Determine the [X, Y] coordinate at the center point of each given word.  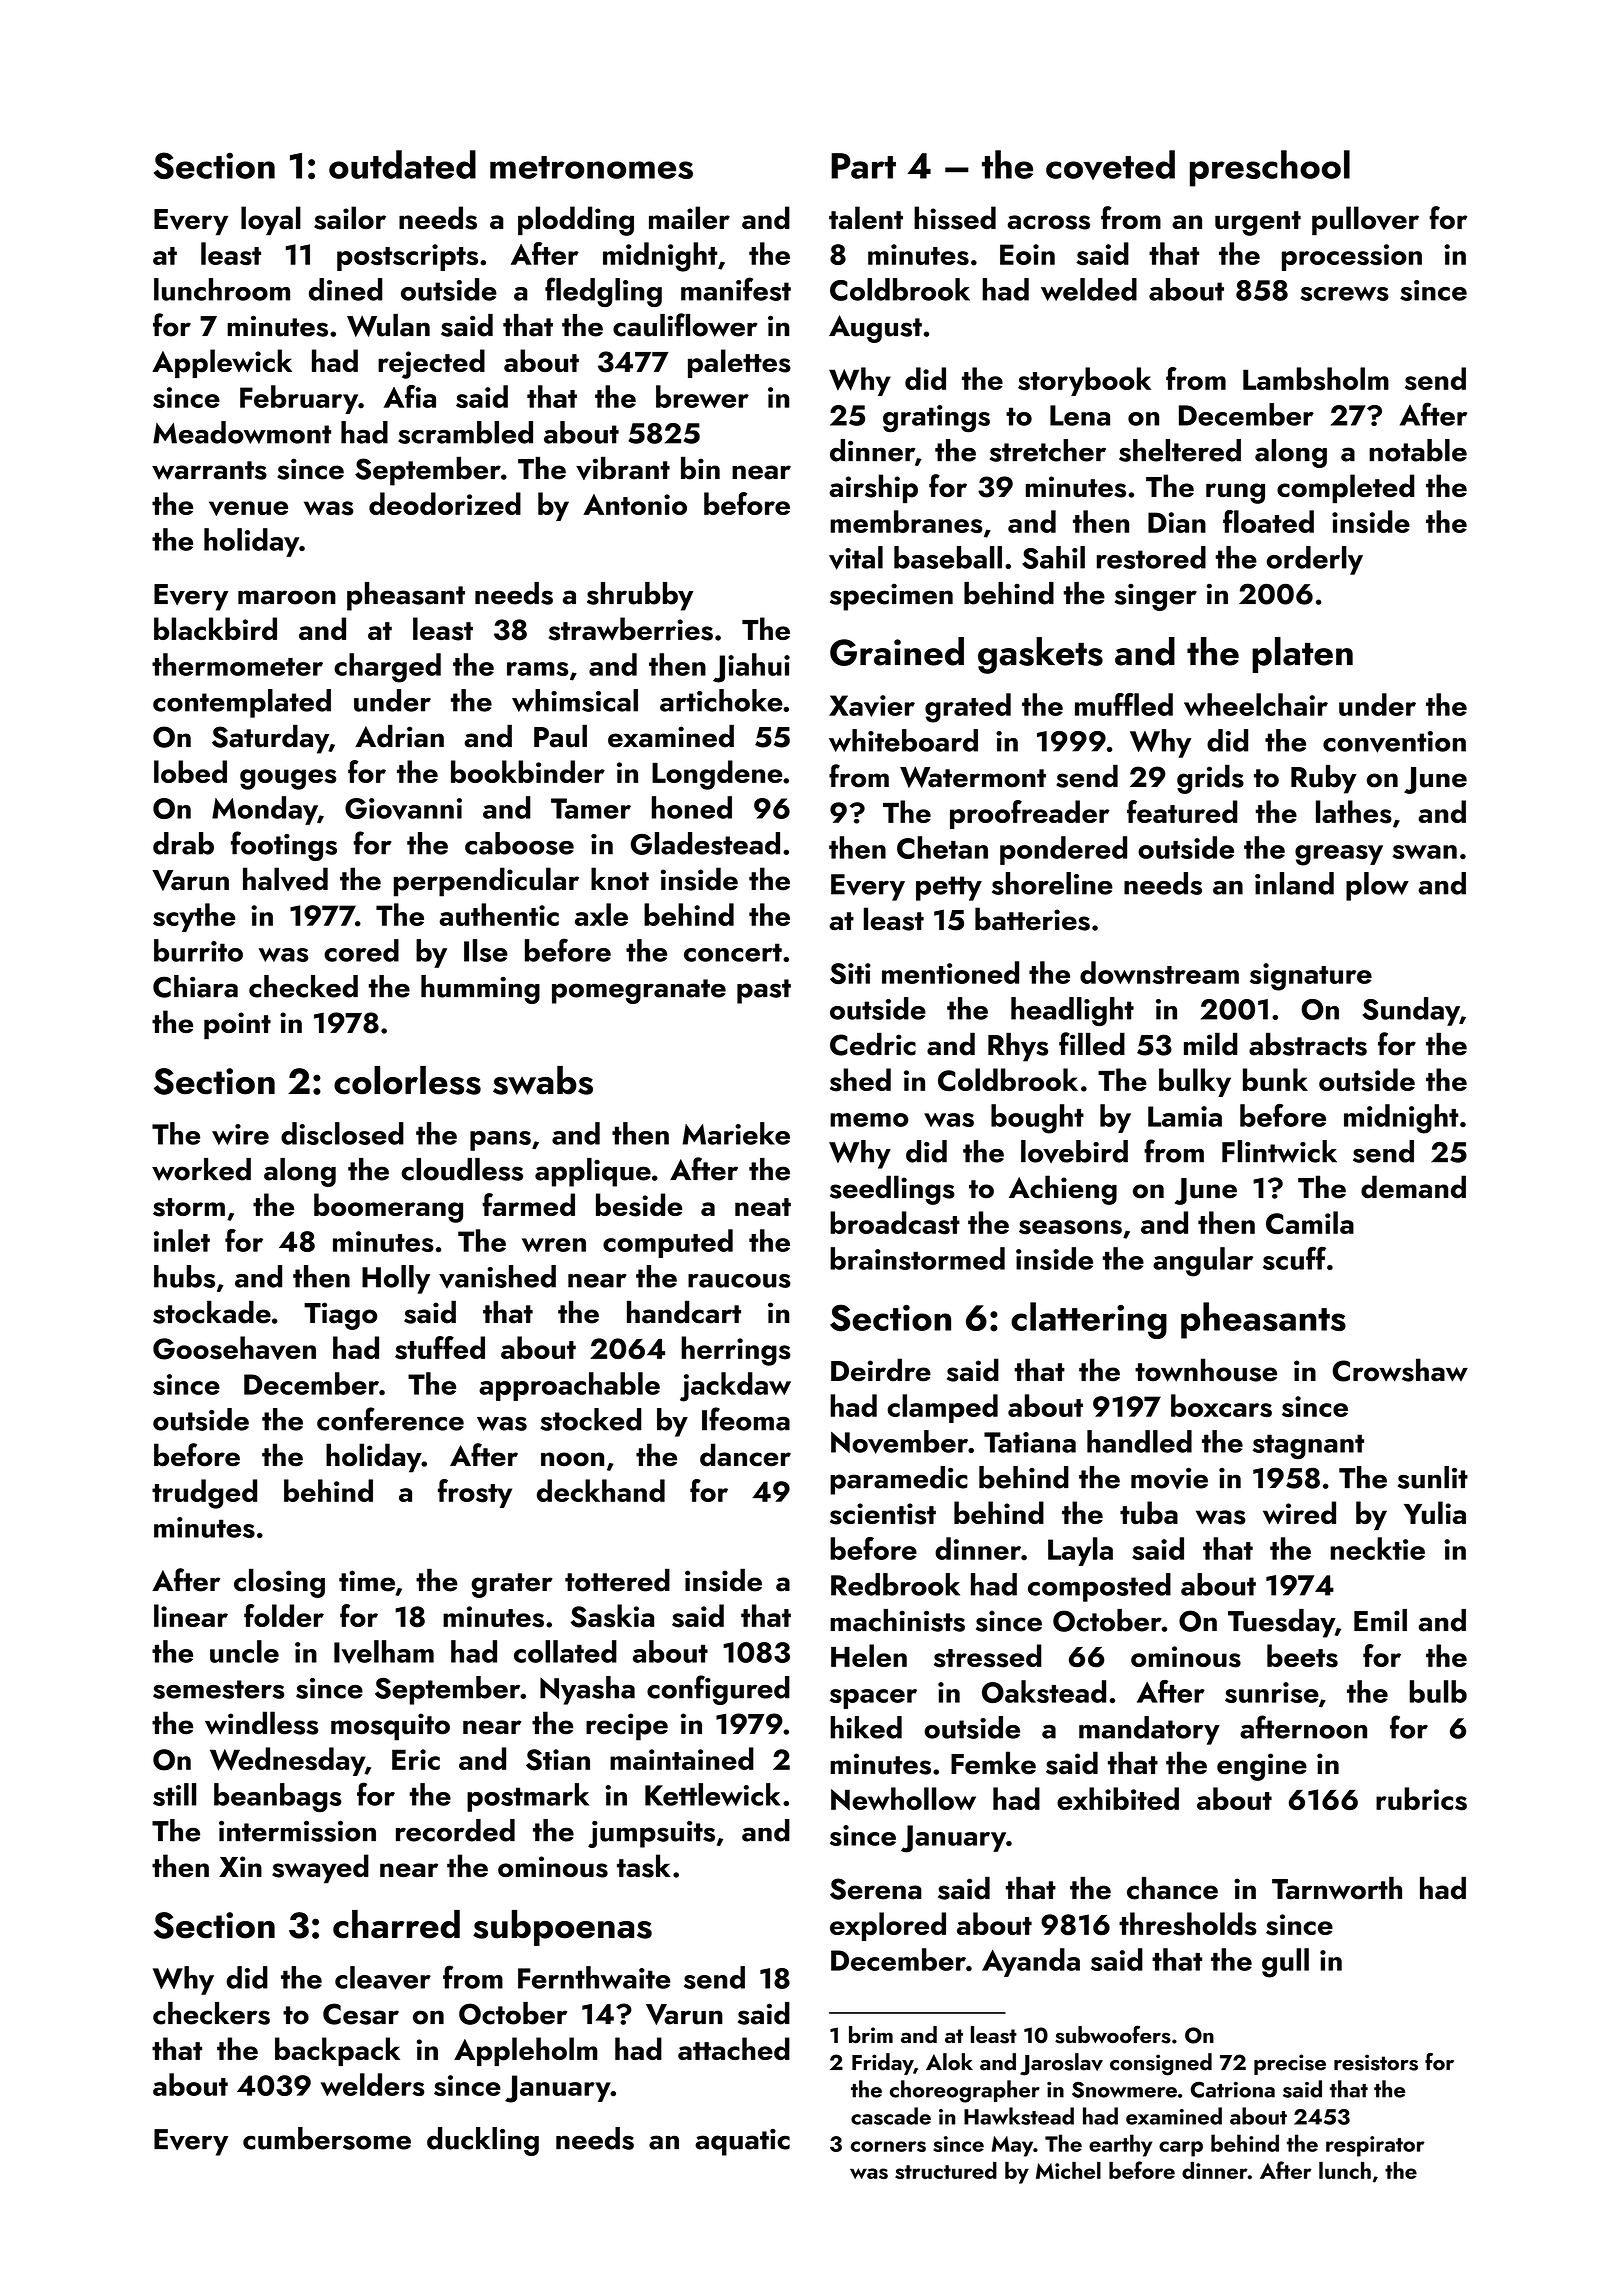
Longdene [717, 775]
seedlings [892, 1190]
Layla [1080, 1551]
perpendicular [486, 882]
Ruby [1324, 779]
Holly [396, 1279]
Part [863, 166]
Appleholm [526, 2051]
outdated [402, 164]
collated [565, 1651]
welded [1089, 289]
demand [1413, 1187]
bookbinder [528, 771]
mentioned [950, 972]
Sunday [1411, 1011]
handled [1139, 1441]
